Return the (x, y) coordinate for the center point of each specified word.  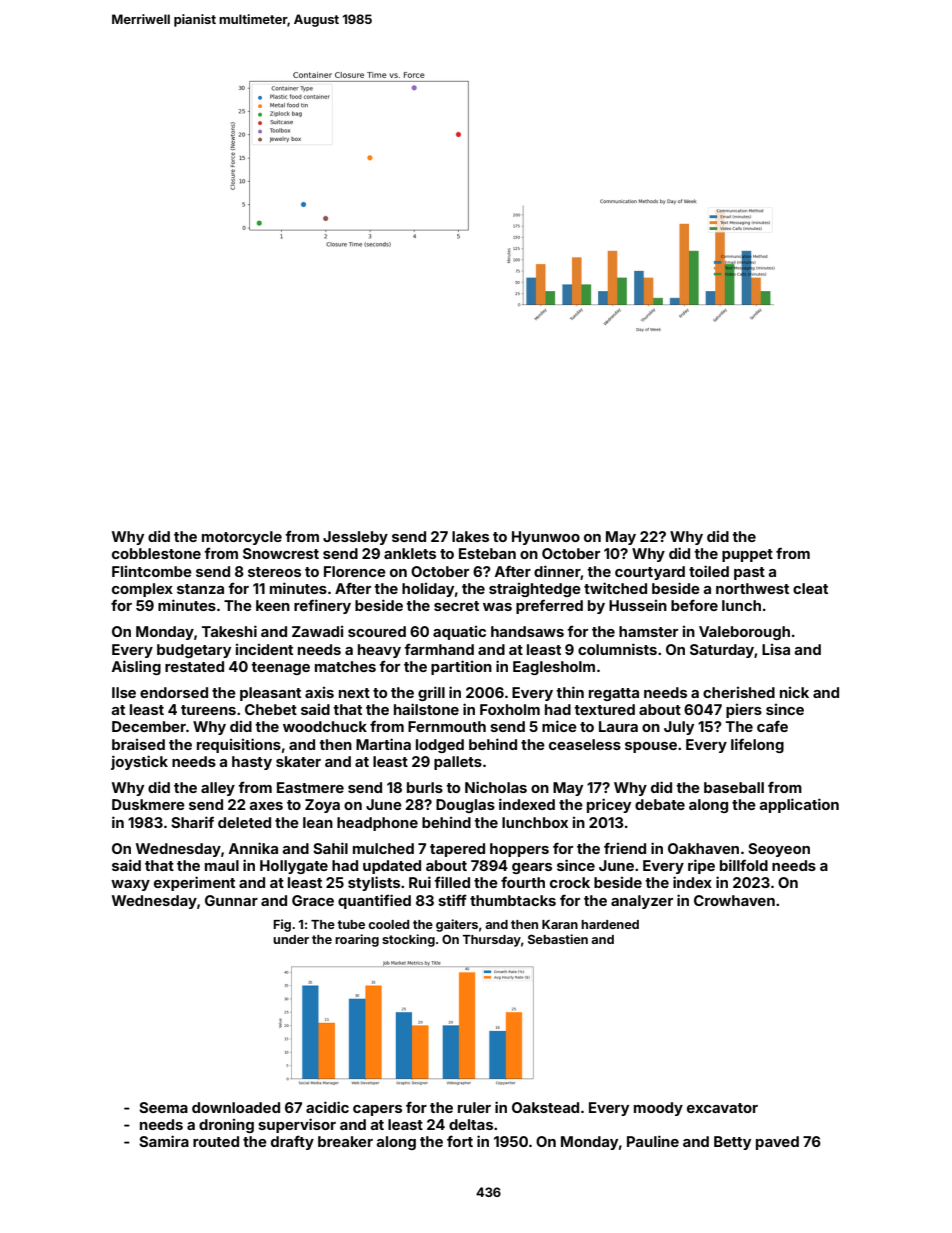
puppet (747, 555)
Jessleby (355, 538)
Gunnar (231, 900)
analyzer (642, 902)
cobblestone (156, 553)
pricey (609, 805)
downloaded (236, 1107)
